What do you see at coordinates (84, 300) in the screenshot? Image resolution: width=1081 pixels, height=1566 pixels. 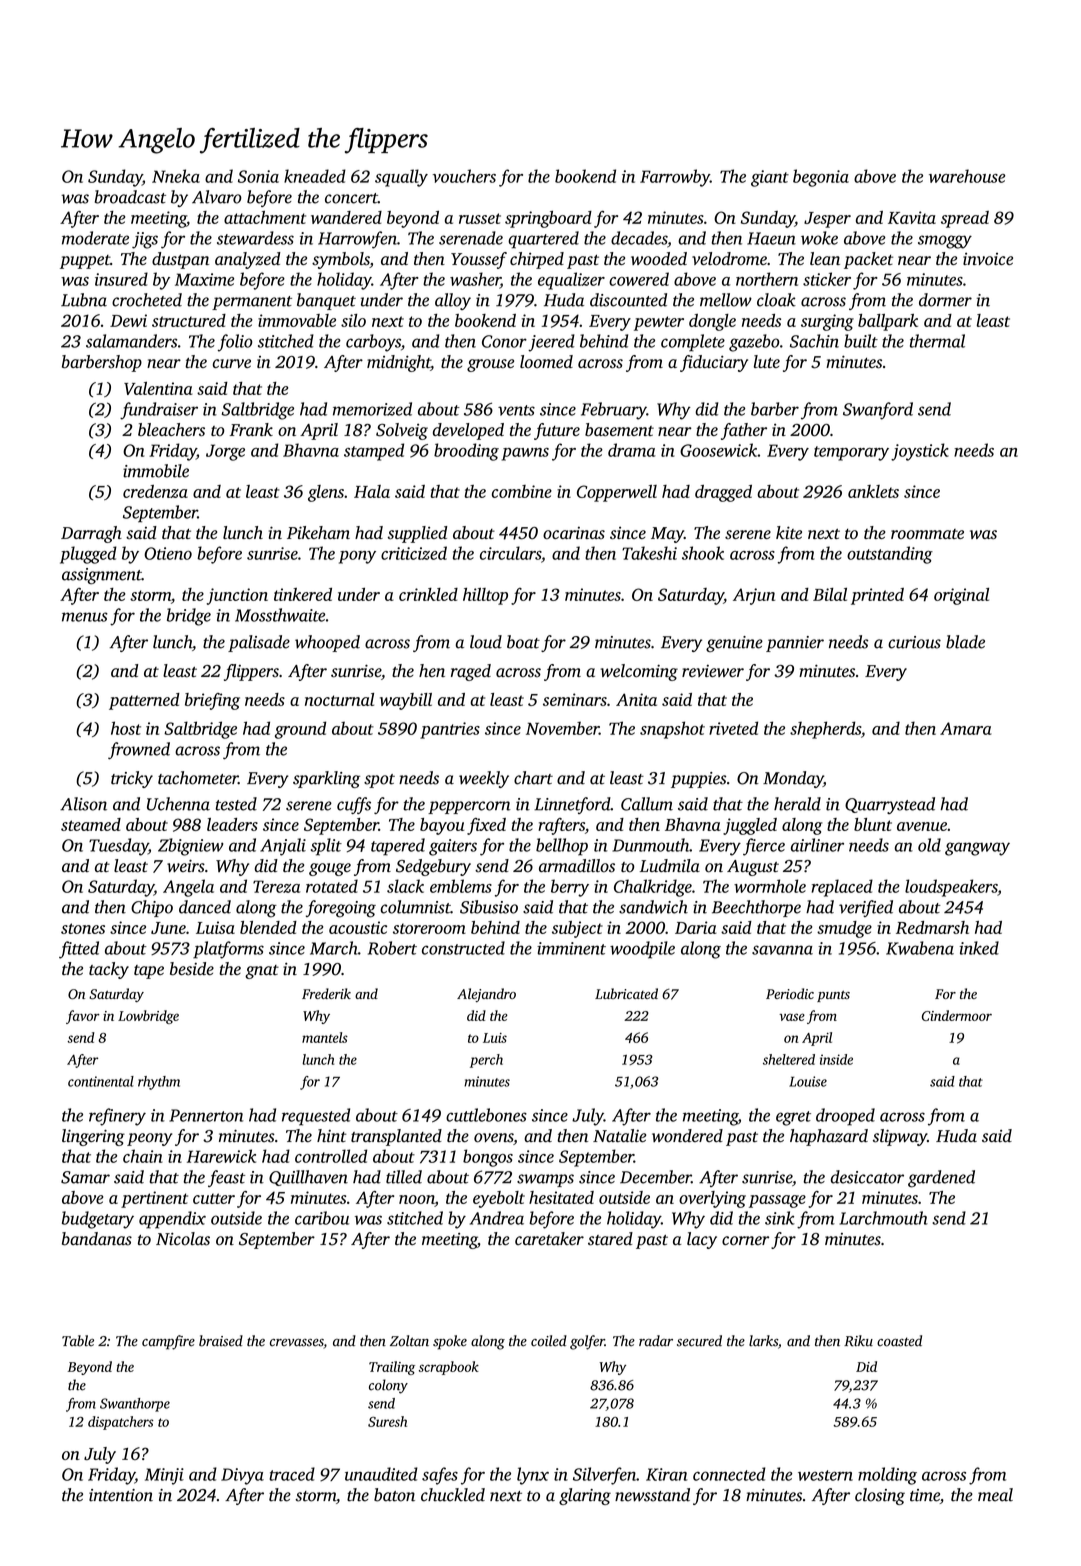 I see `Lubna` at bounding box center [84, 300].
